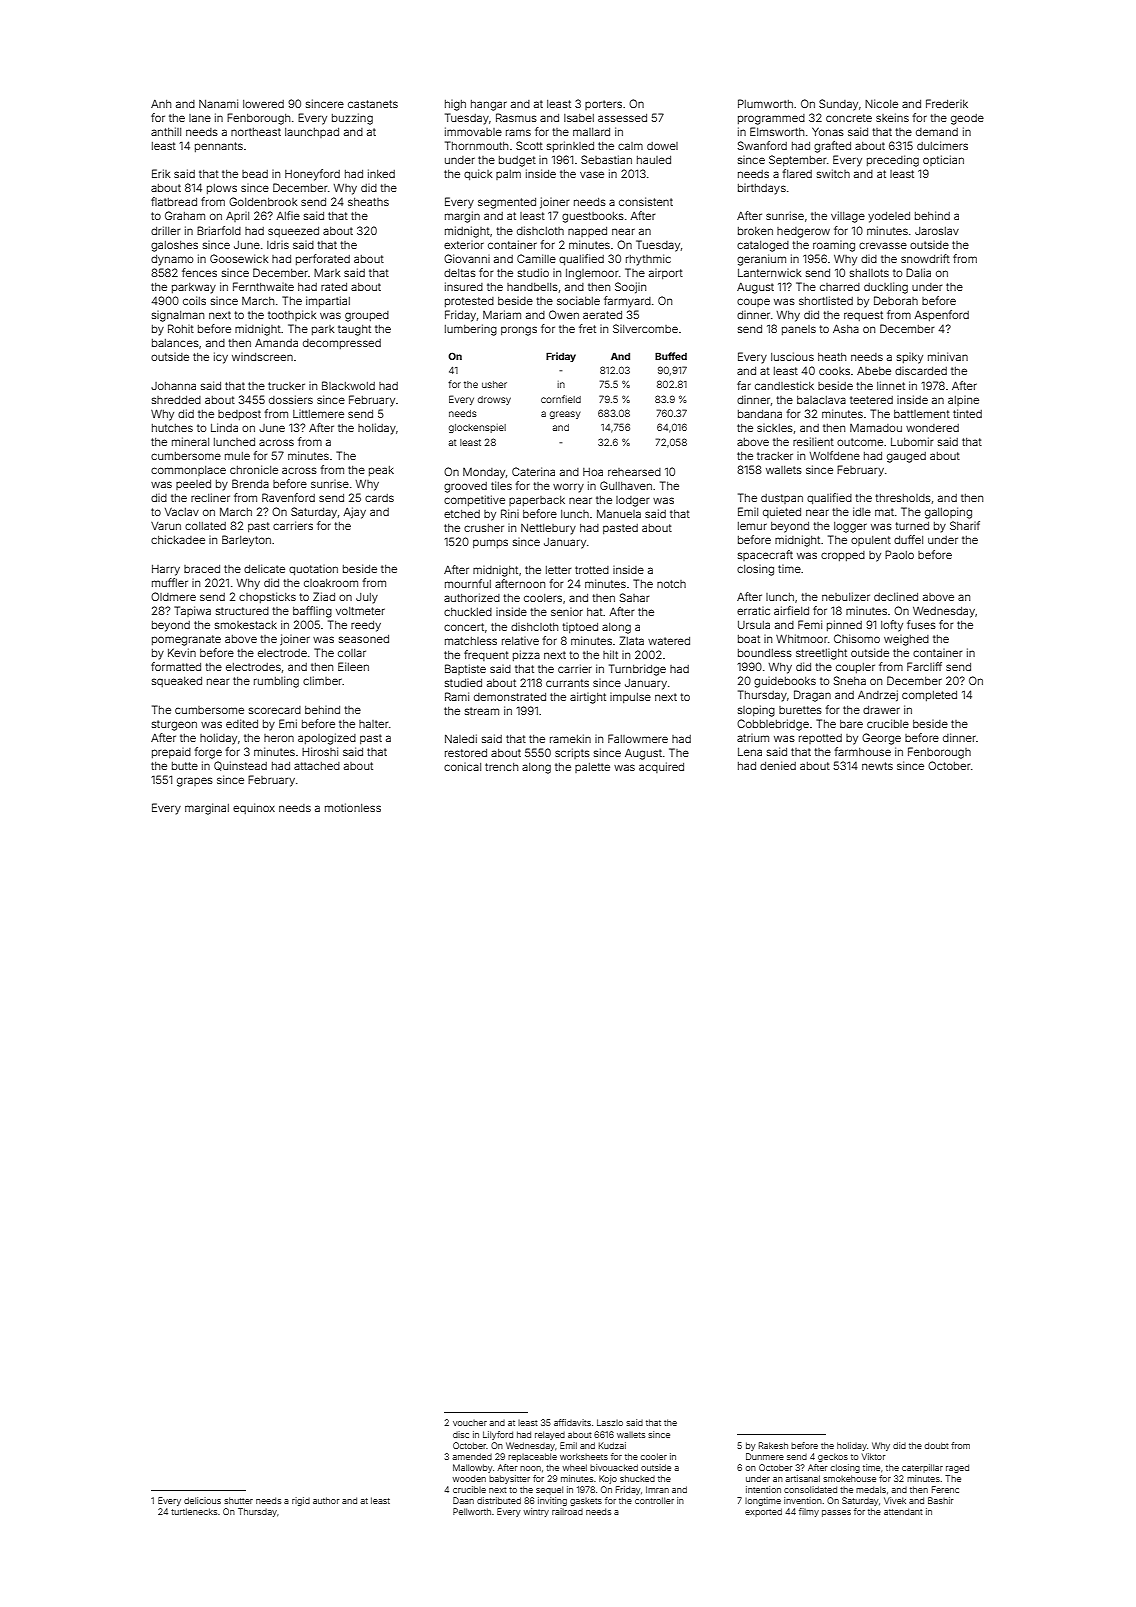  What do you see at coordinates (773, 1445) in the screenshot?
I see `Rakesh` at bounding box center [773, 1445].
